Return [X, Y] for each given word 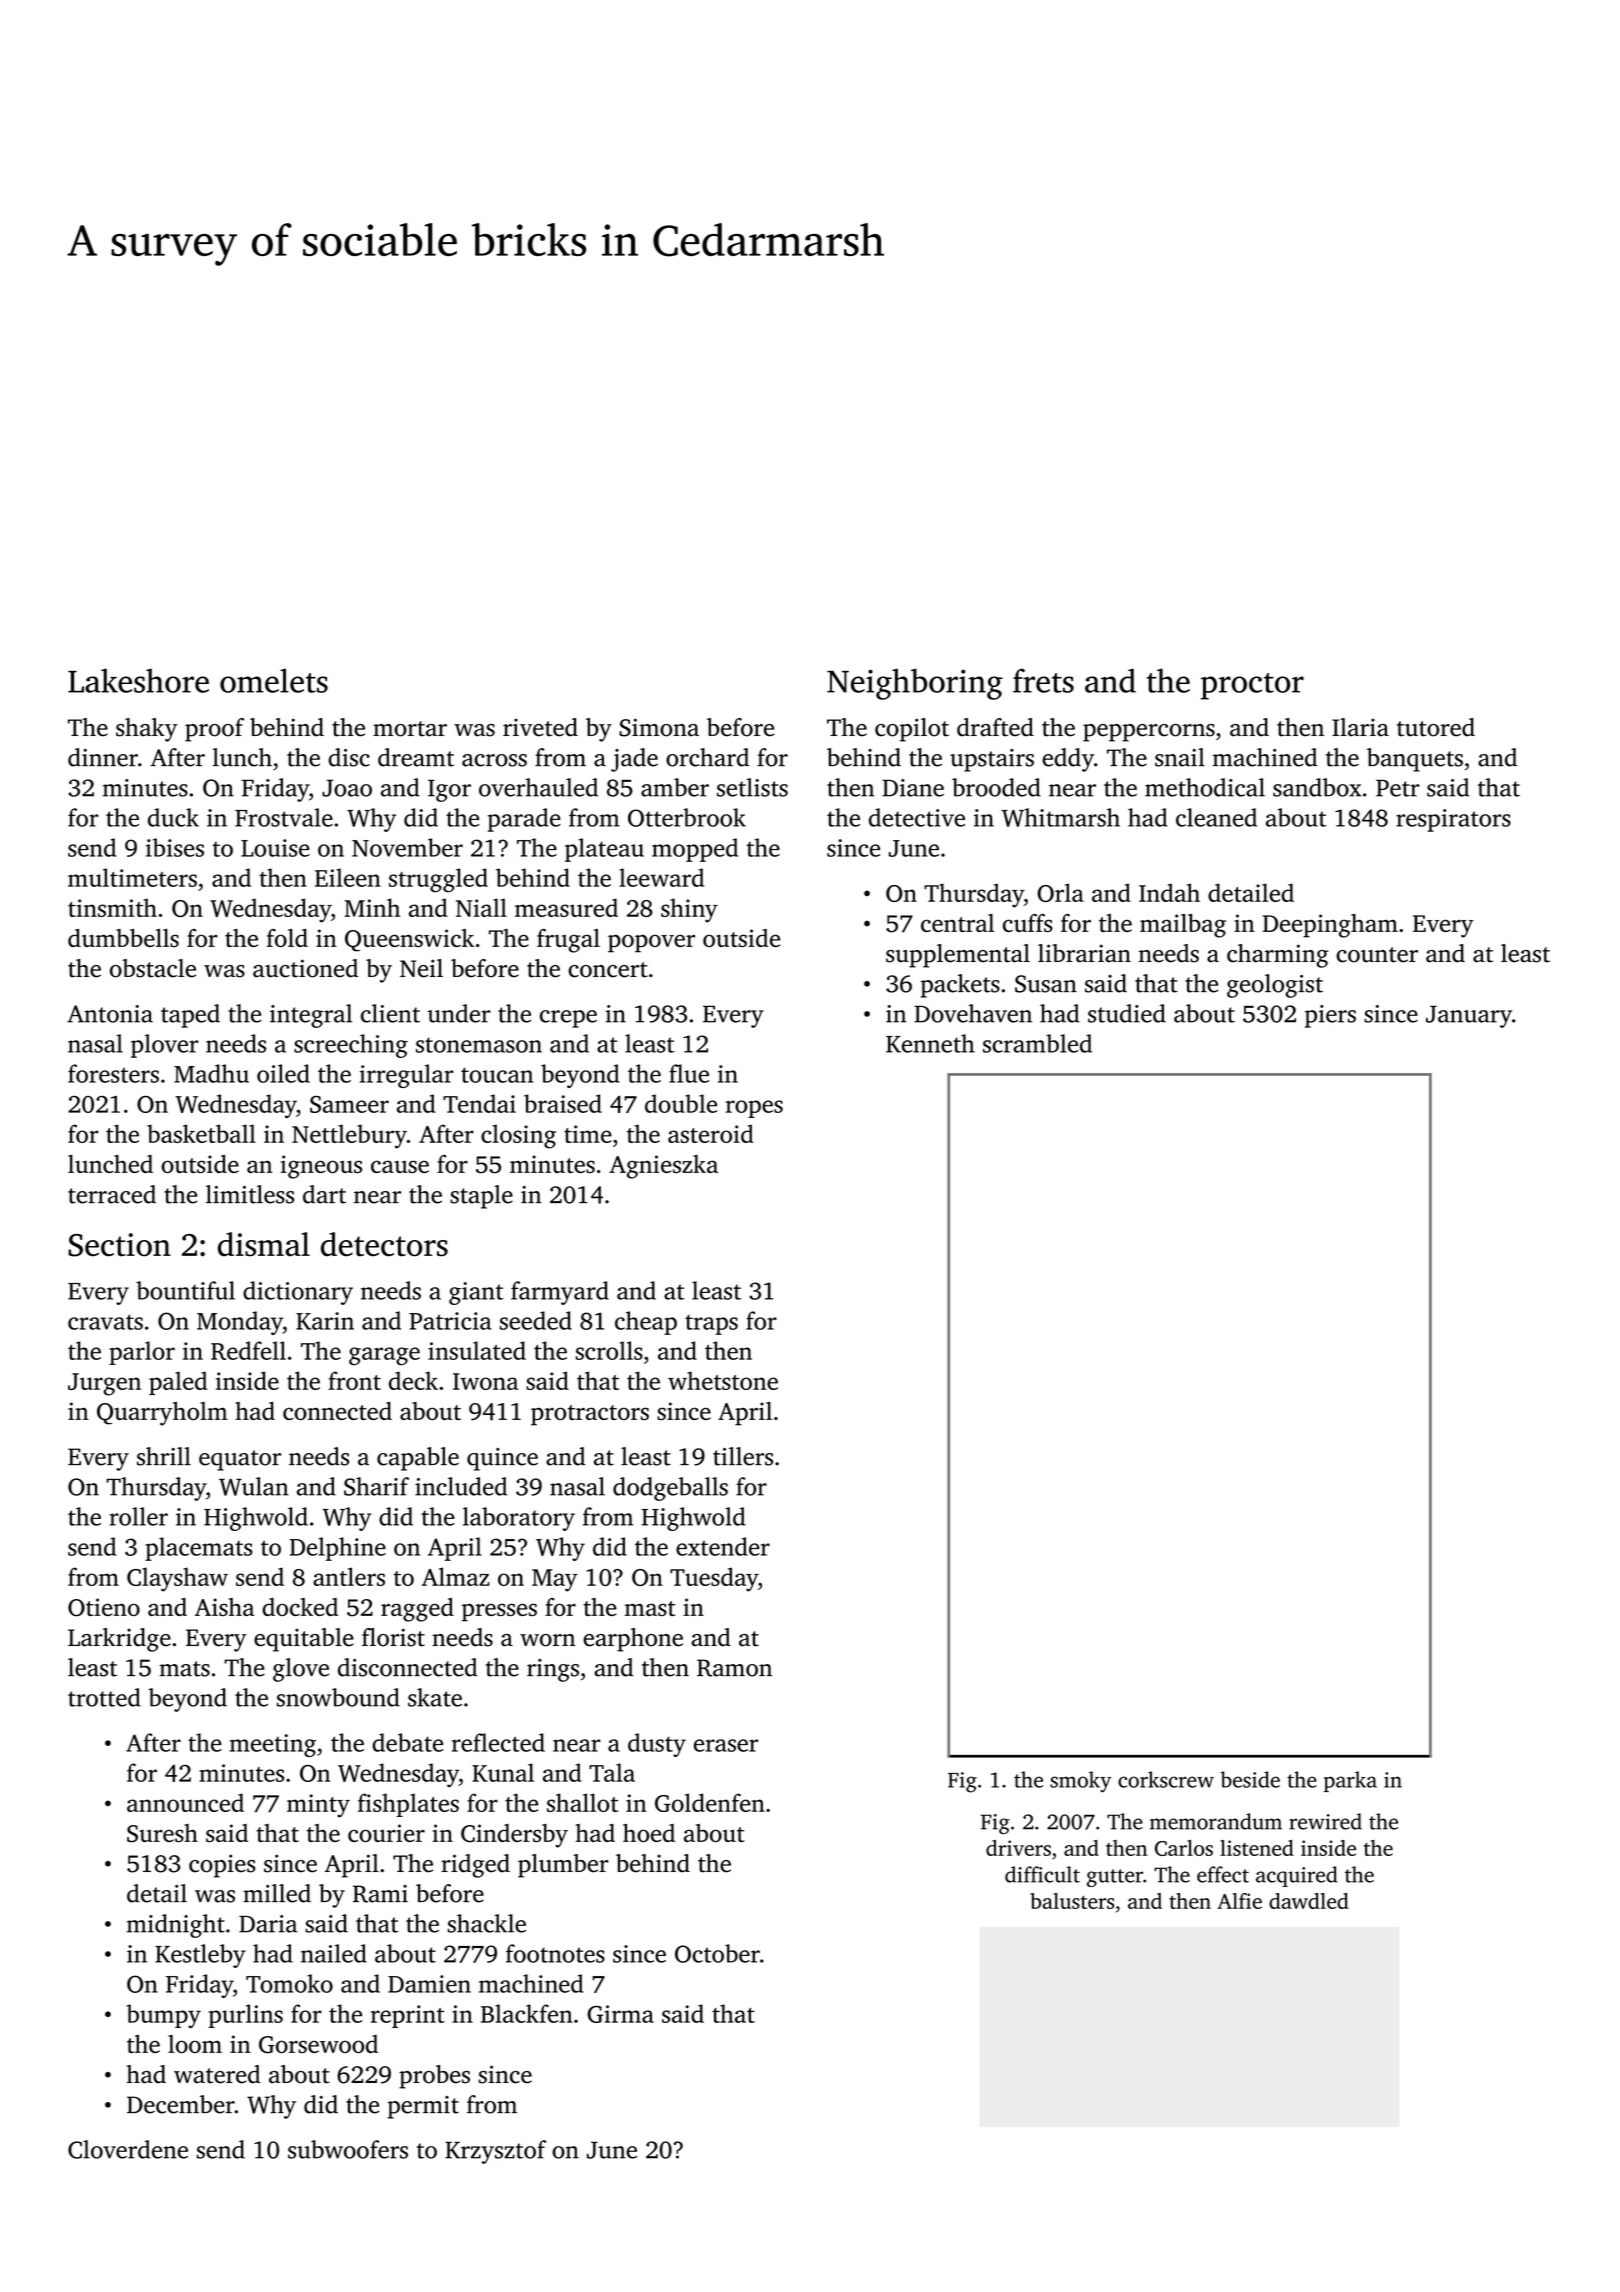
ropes [754, 1109]
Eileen [348, 877]
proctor [1252, 686]
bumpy [164, 2016]
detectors [384, 1244]
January [1469, 1016]
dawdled [1309, 1901]
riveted [540, 727]
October [717, 1953]
